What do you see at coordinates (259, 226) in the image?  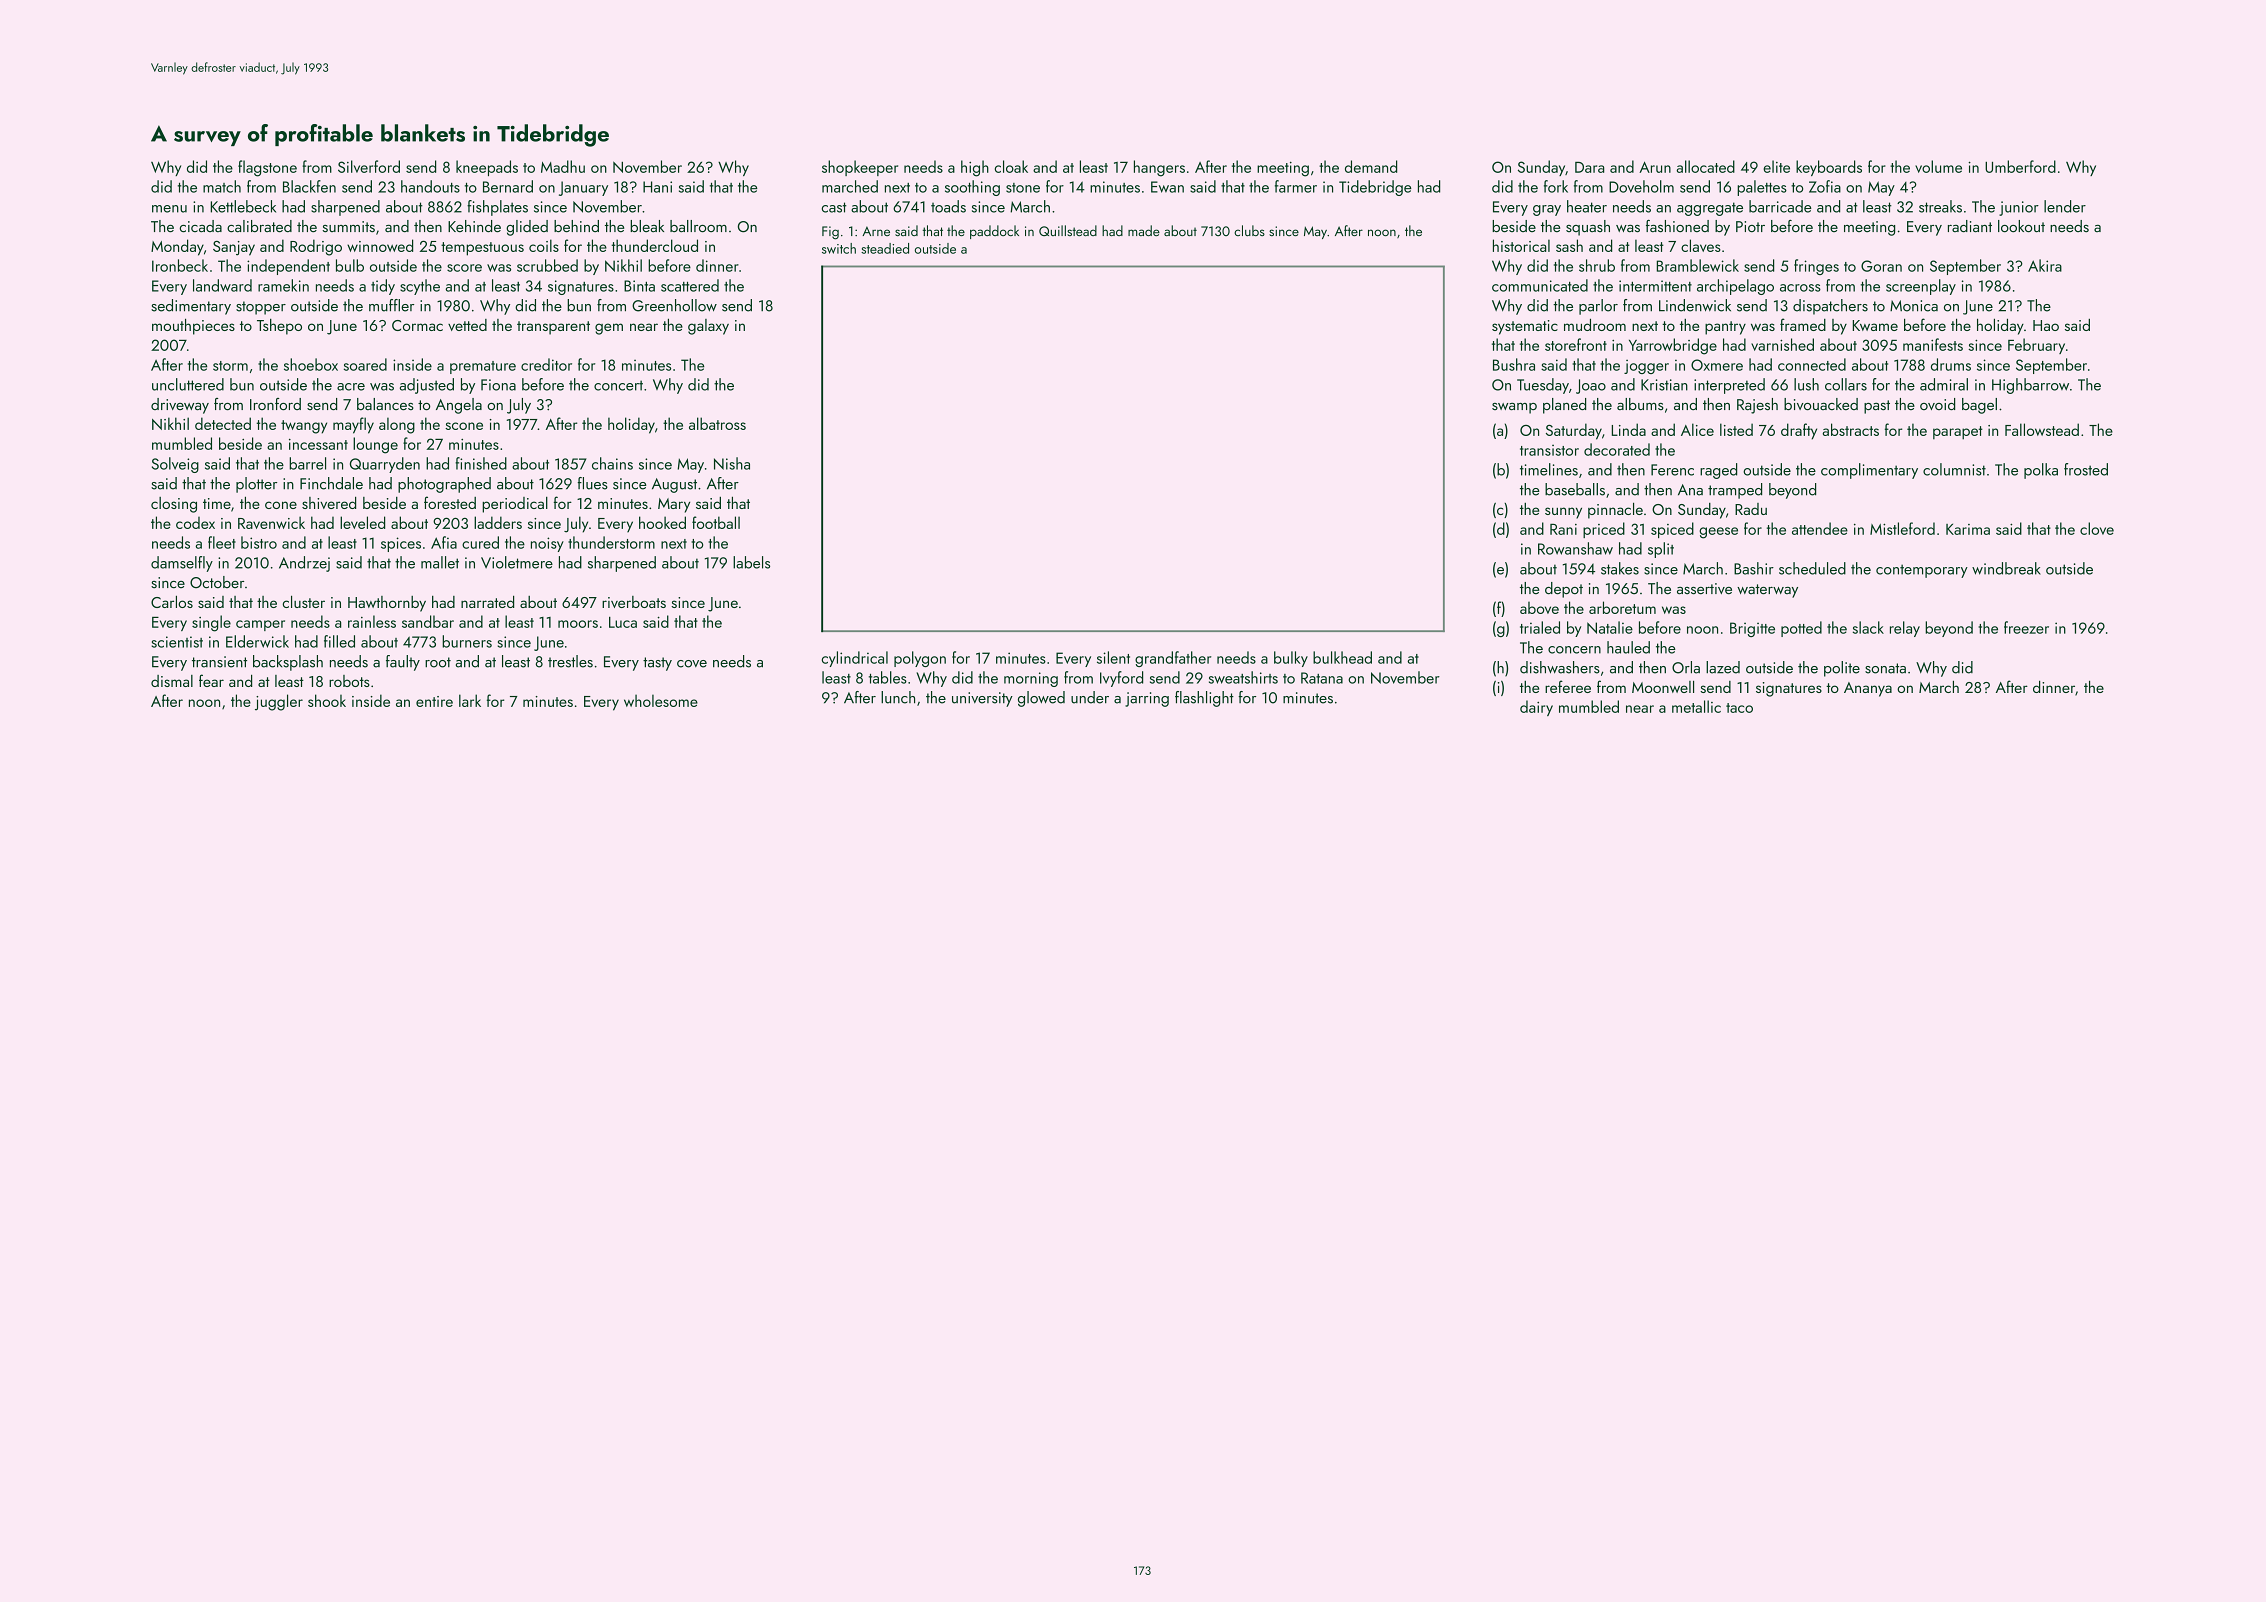 I see `calibrated` at bounding box center [259, 226].
